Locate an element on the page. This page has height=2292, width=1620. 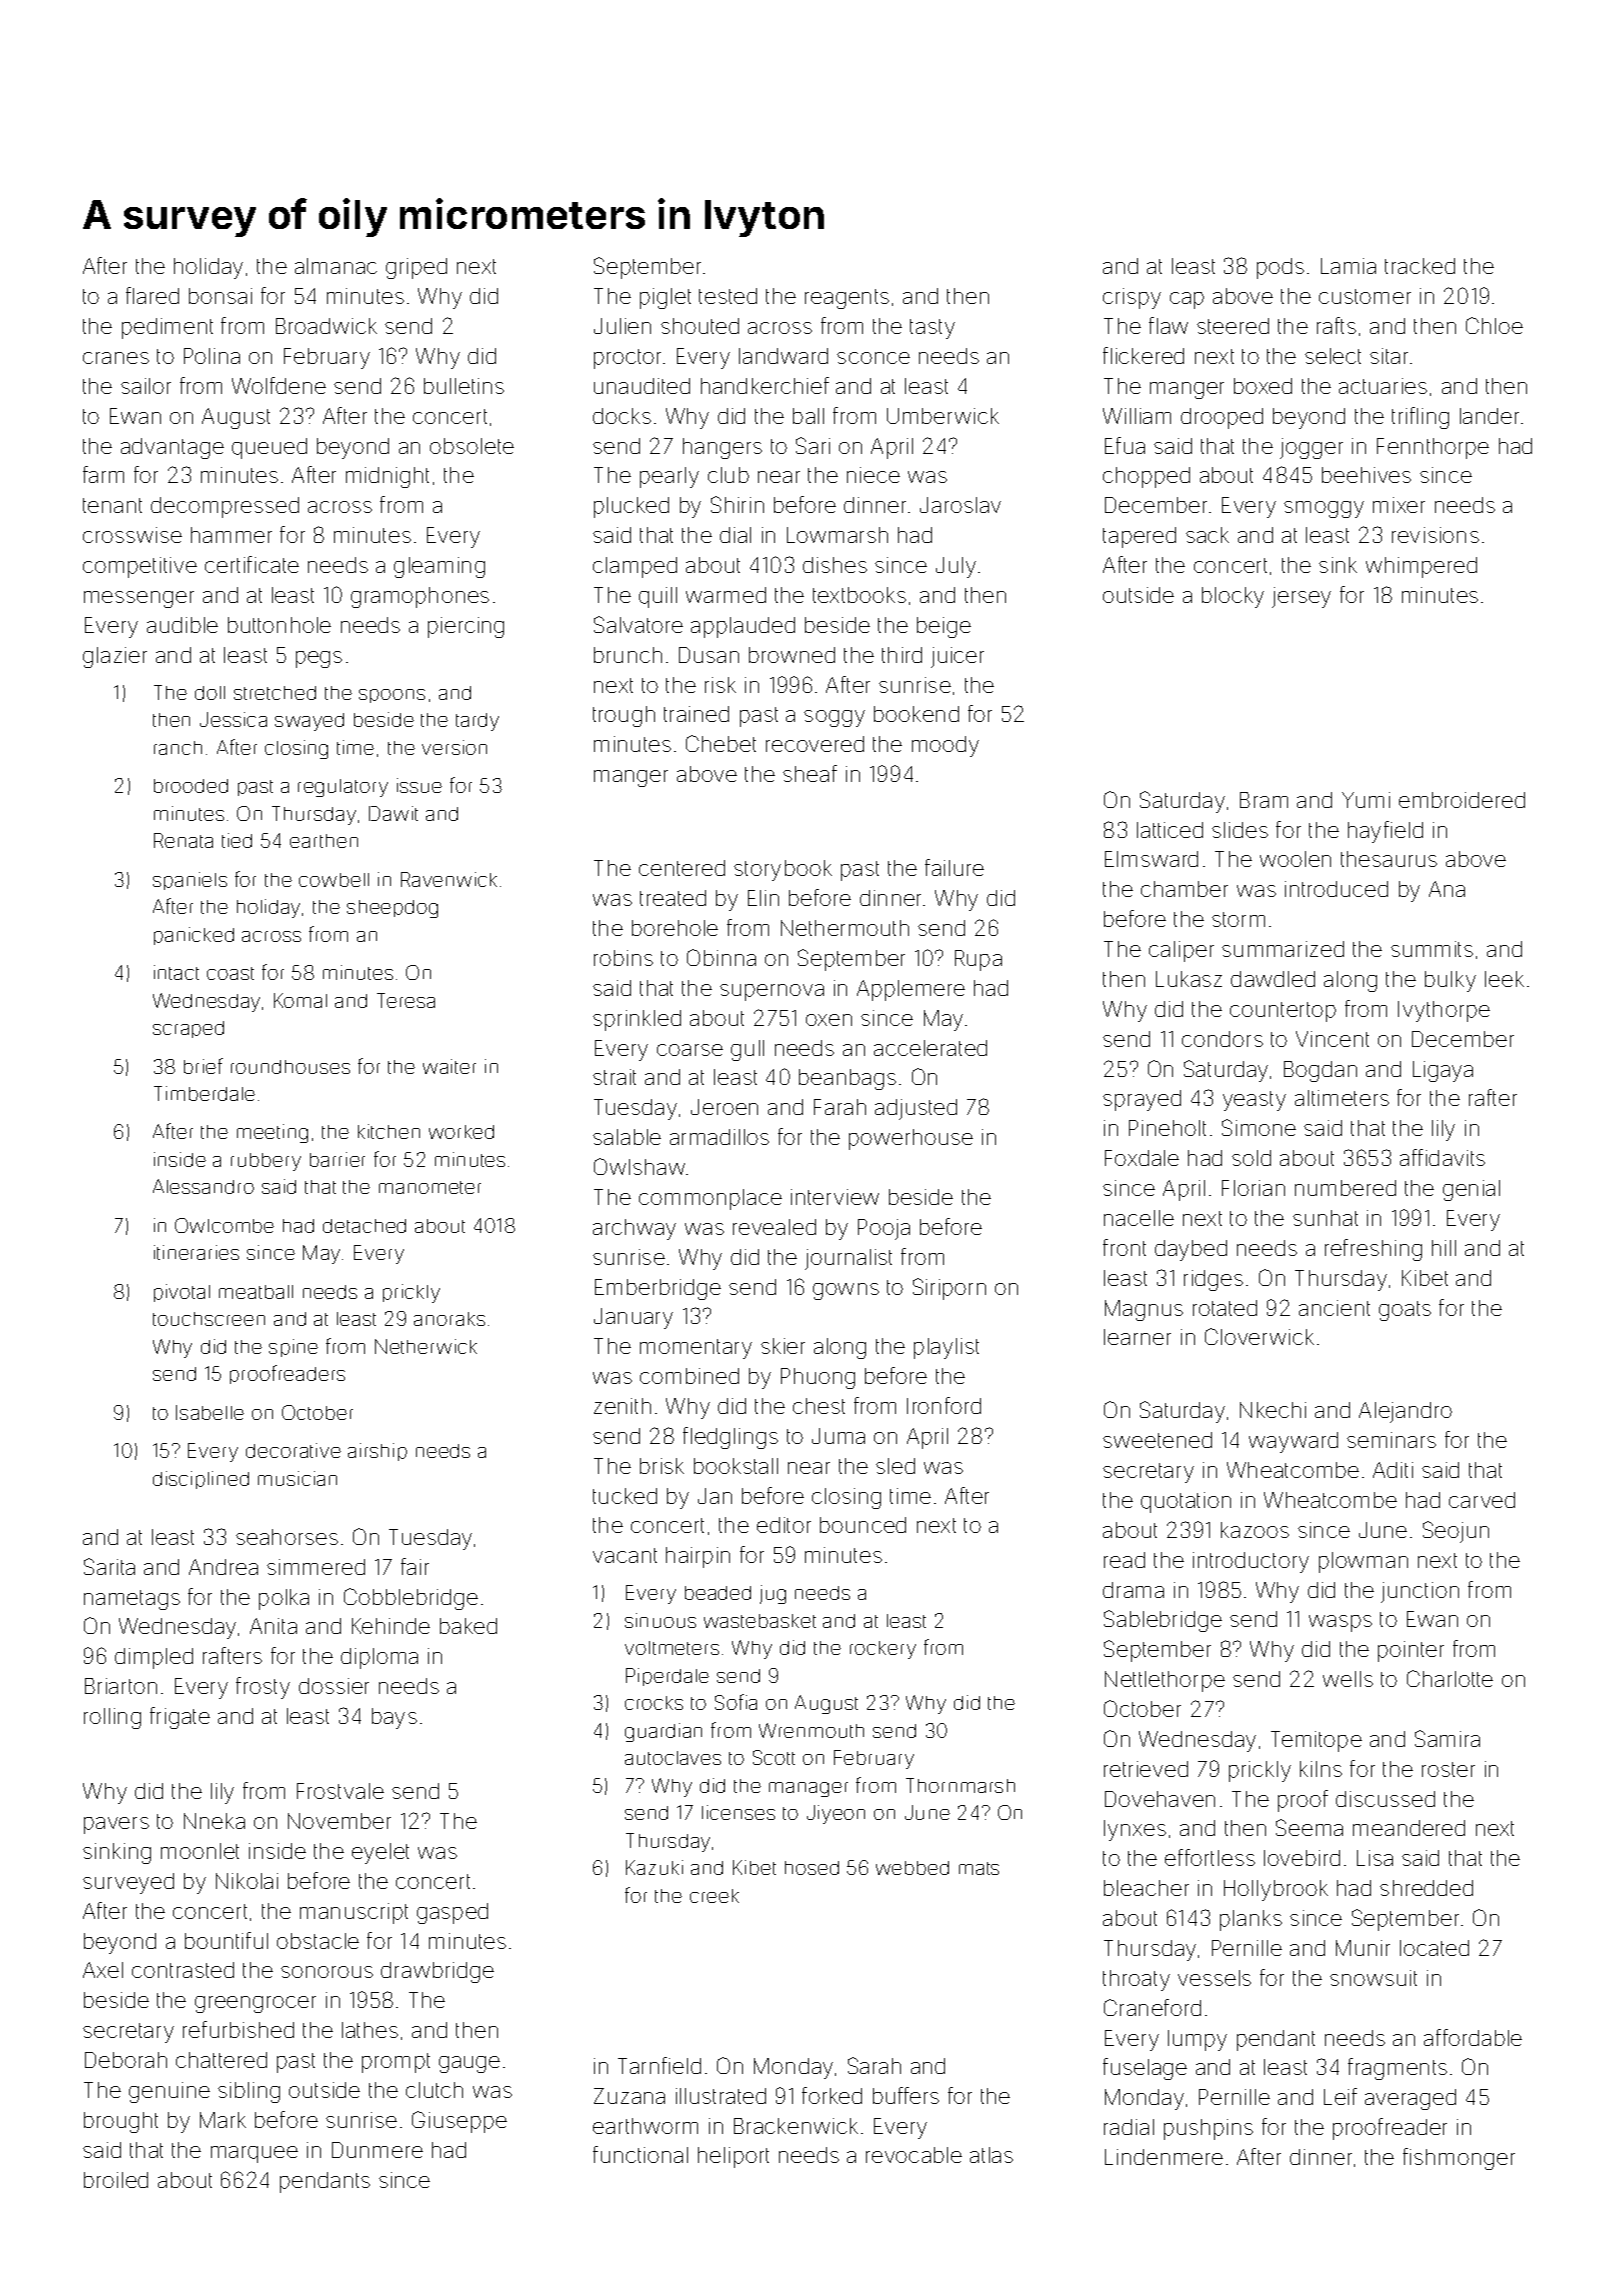
clamped is located at coordinates (635, 567).
